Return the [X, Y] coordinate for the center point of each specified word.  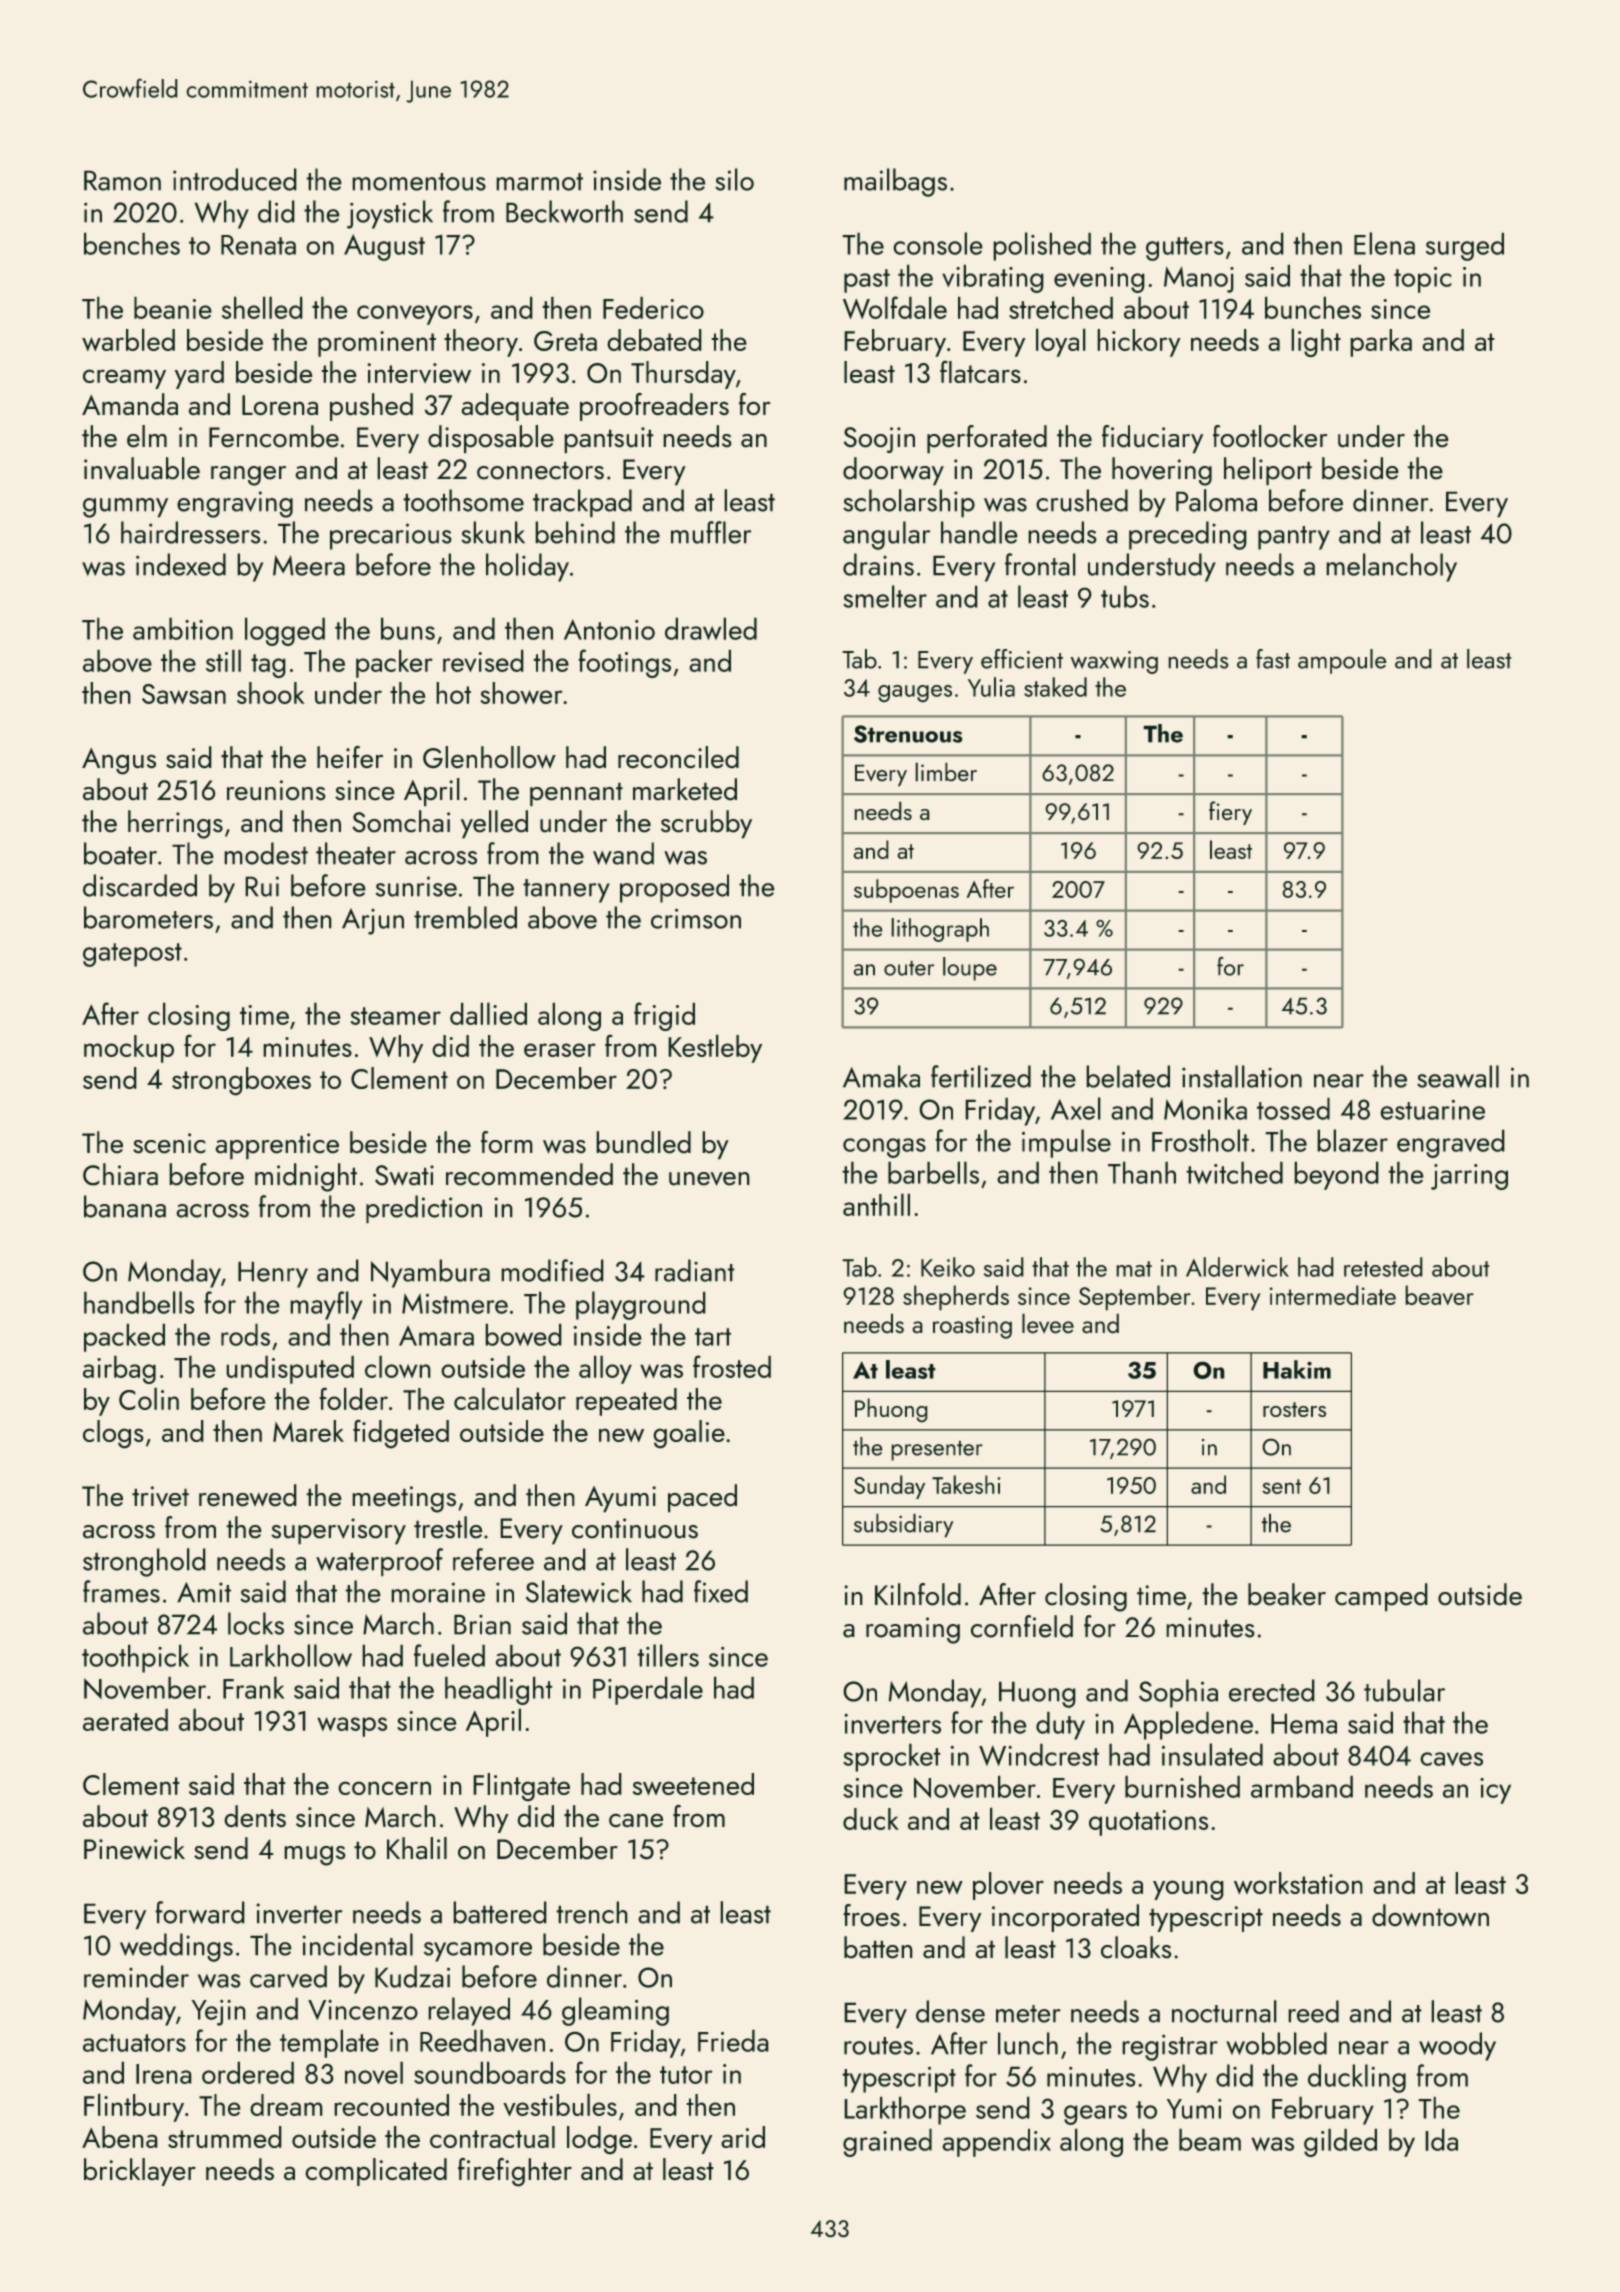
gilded [1340, 2142]
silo [734, 179]
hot [453, 693]
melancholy [1391, 567]
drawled [711, 628]
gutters [1185, 249]
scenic [169, 1143]
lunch [1028, 2043]
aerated [125, 1719]
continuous [635, 1528]
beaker [1287, 1594]
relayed [469, 2011]
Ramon [122, 180]
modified [552, 1270]
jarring [1469, 1177]
